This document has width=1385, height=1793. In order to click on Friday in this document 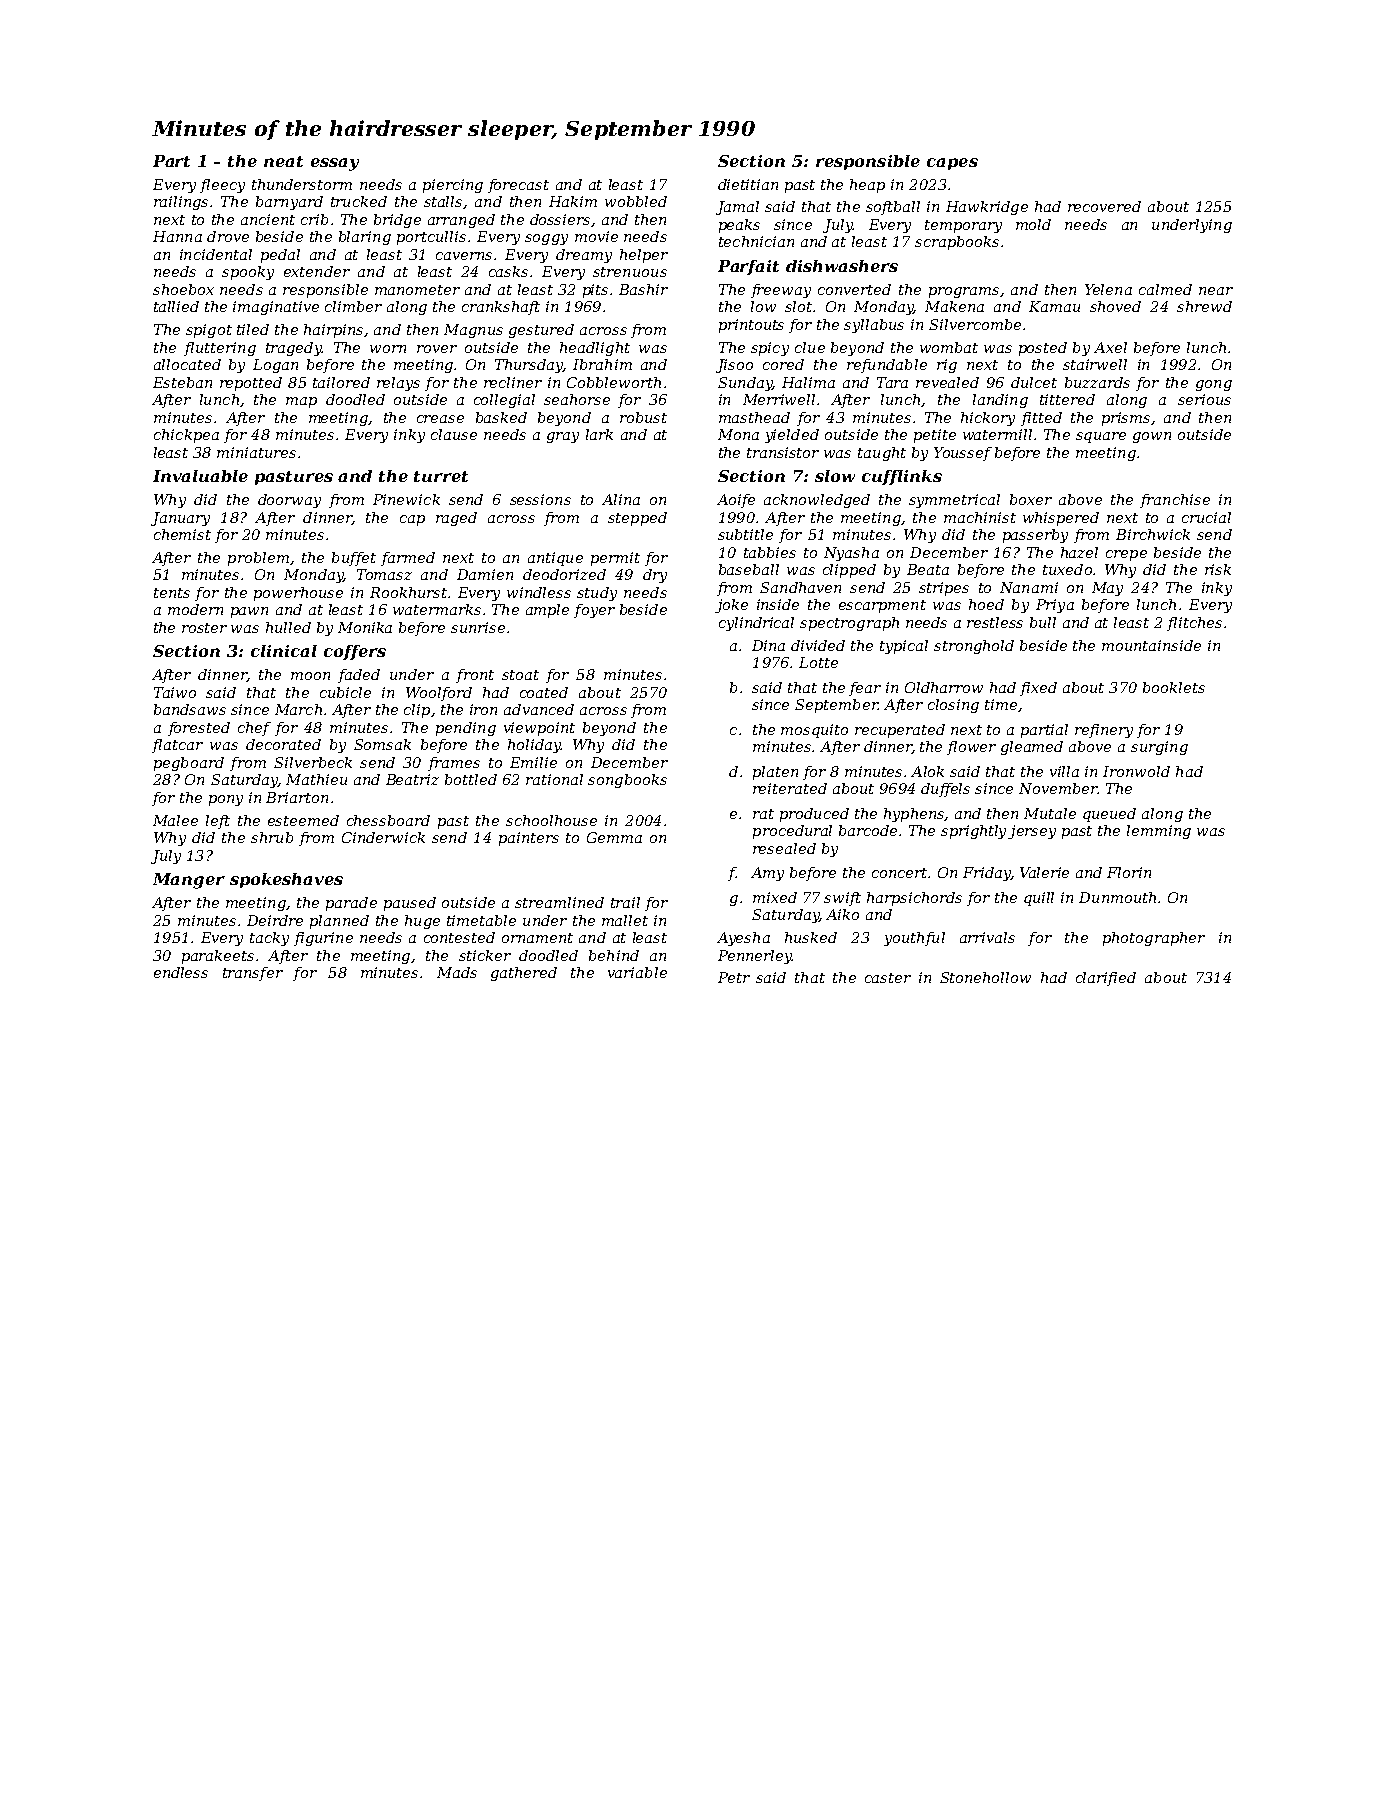, I will do `click(987, 874)`.
